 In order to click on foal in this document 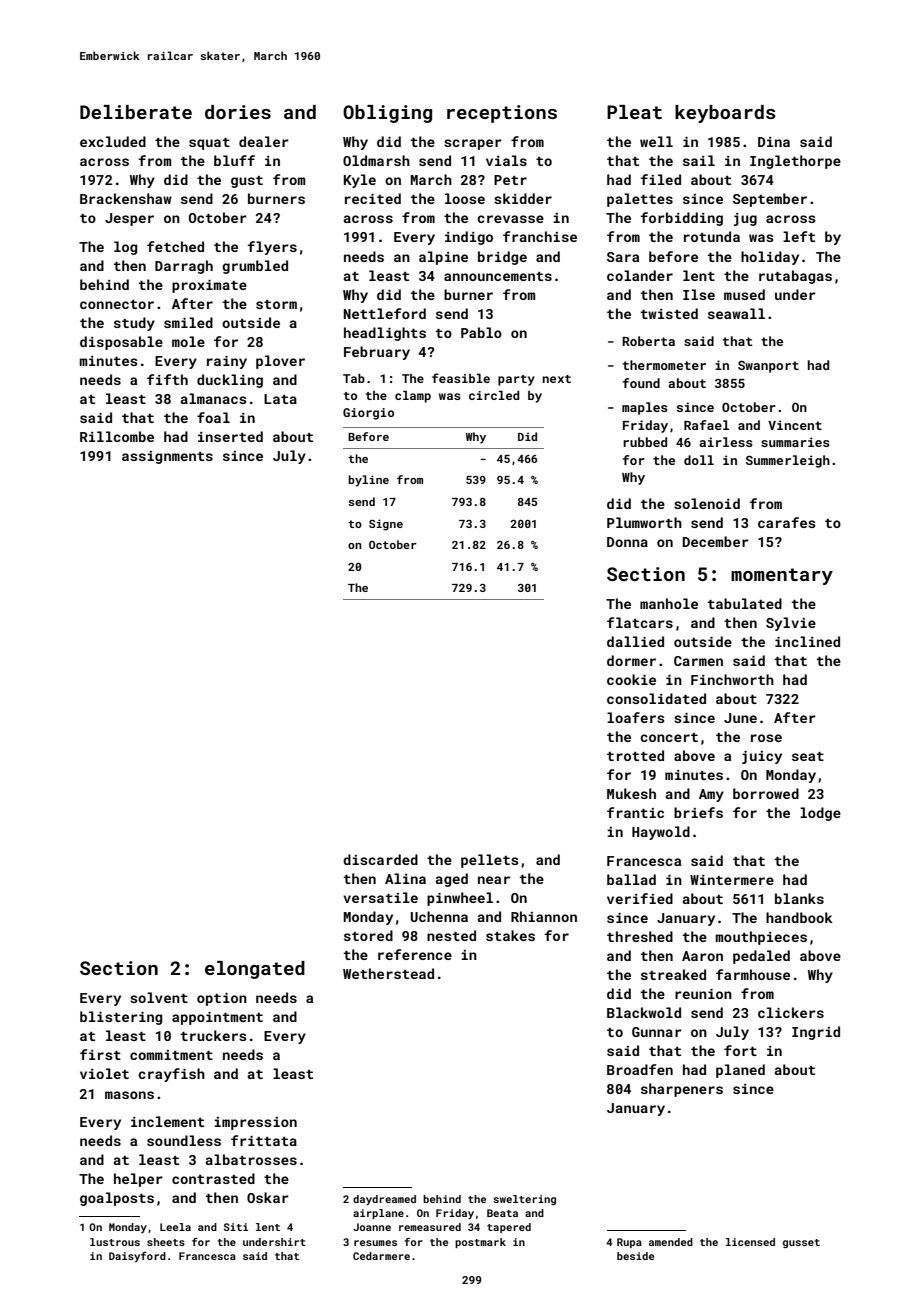, I will do `click(213, 417)`.
